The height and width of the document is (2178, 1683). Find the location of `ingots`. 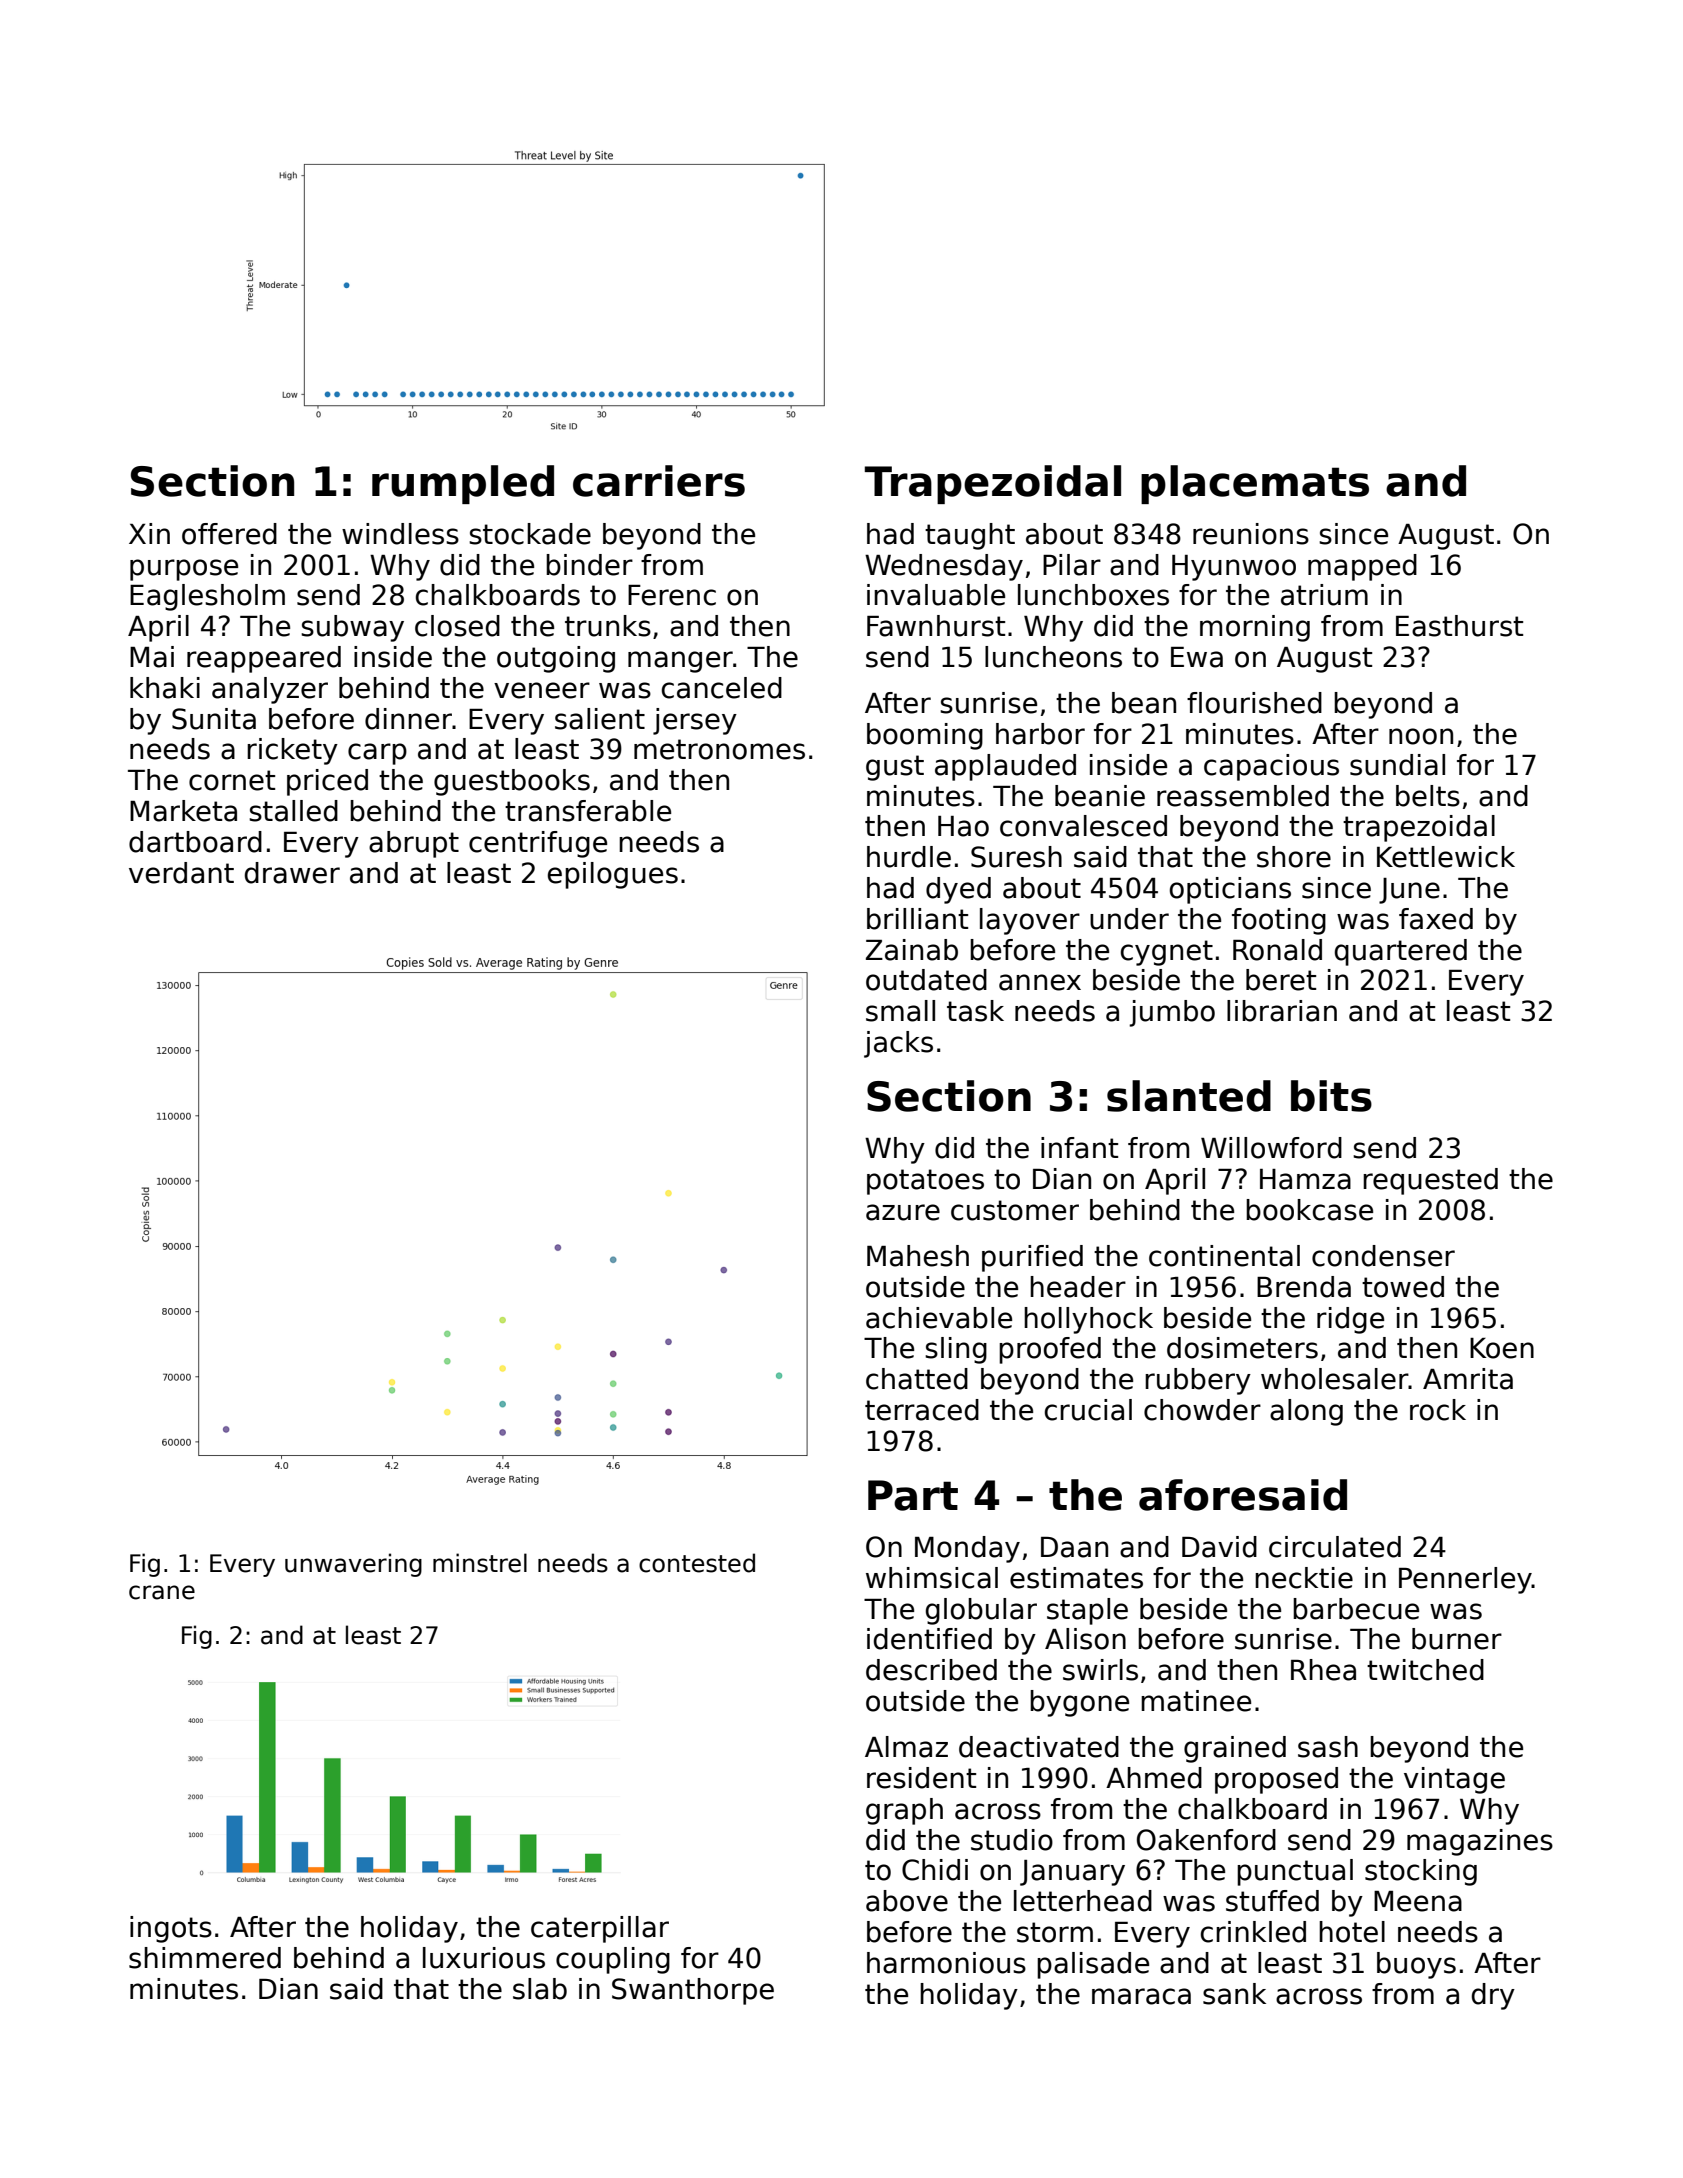

ingots is located at coordinates (171, 1929).
